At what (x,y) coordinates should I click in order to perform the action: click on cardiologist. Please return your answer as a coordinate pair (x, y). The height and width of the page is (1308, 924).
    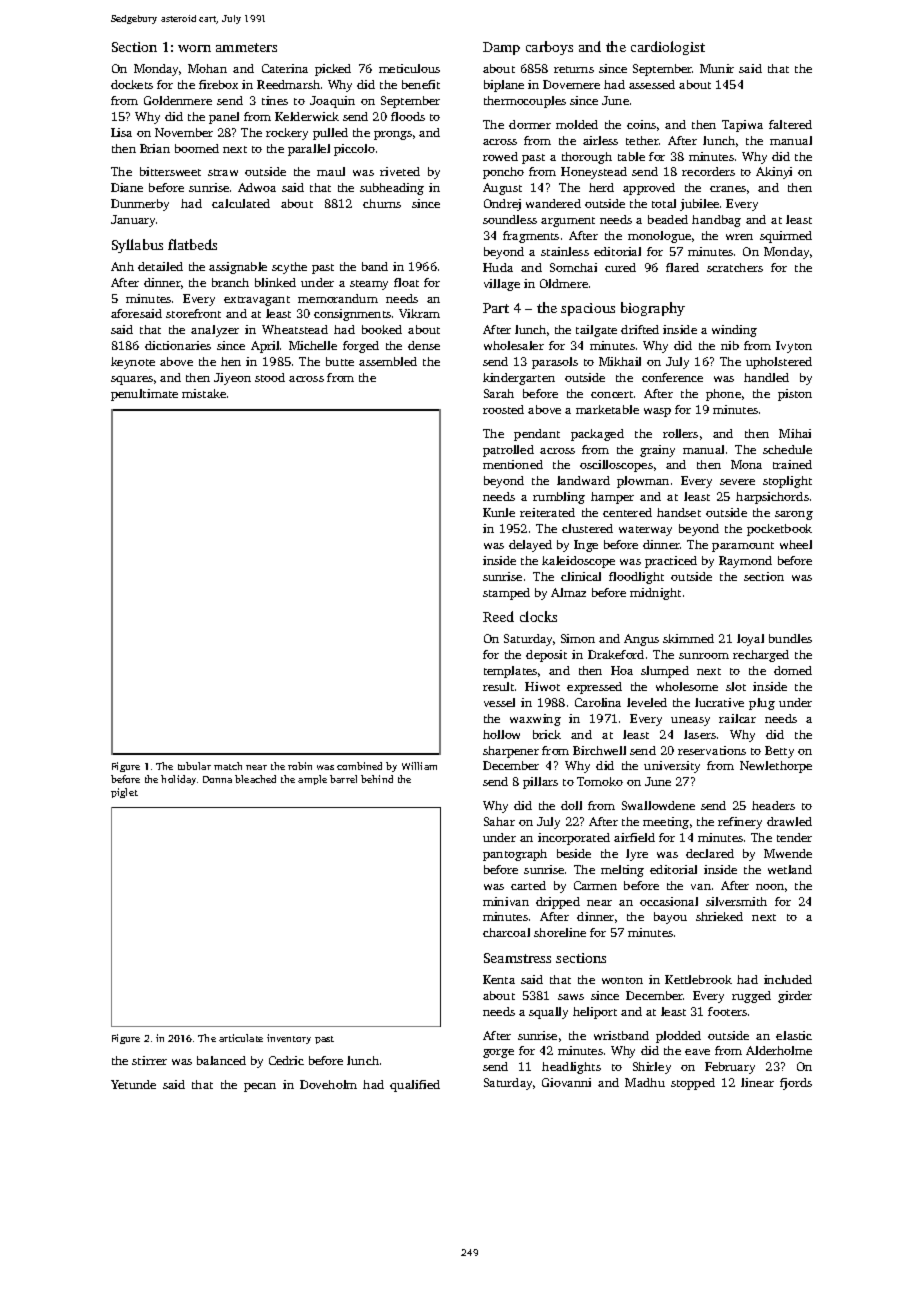
    Looking at the image, I should click on (668, 48).
